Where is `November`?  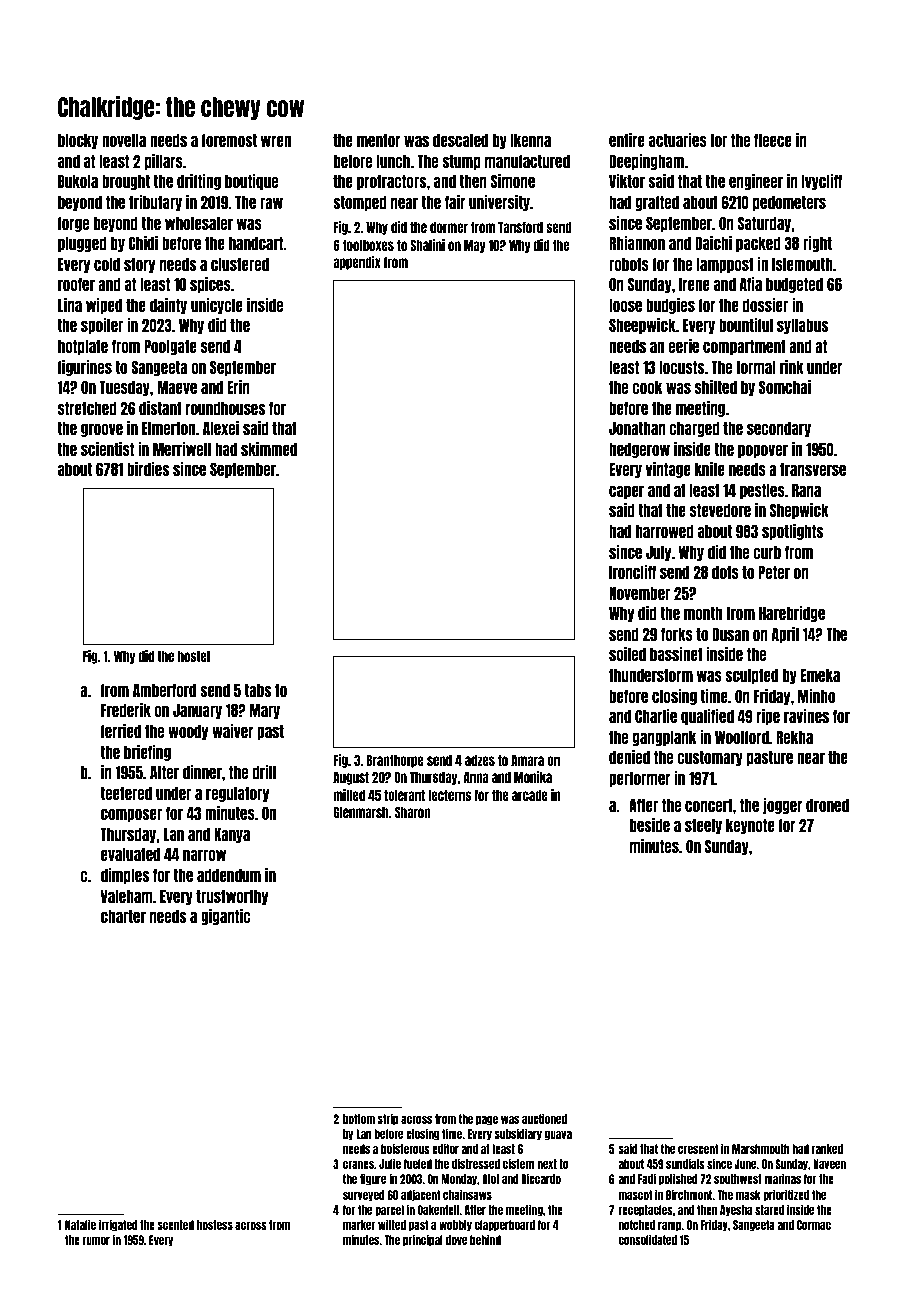
November is located at coordinates (639, 593).
